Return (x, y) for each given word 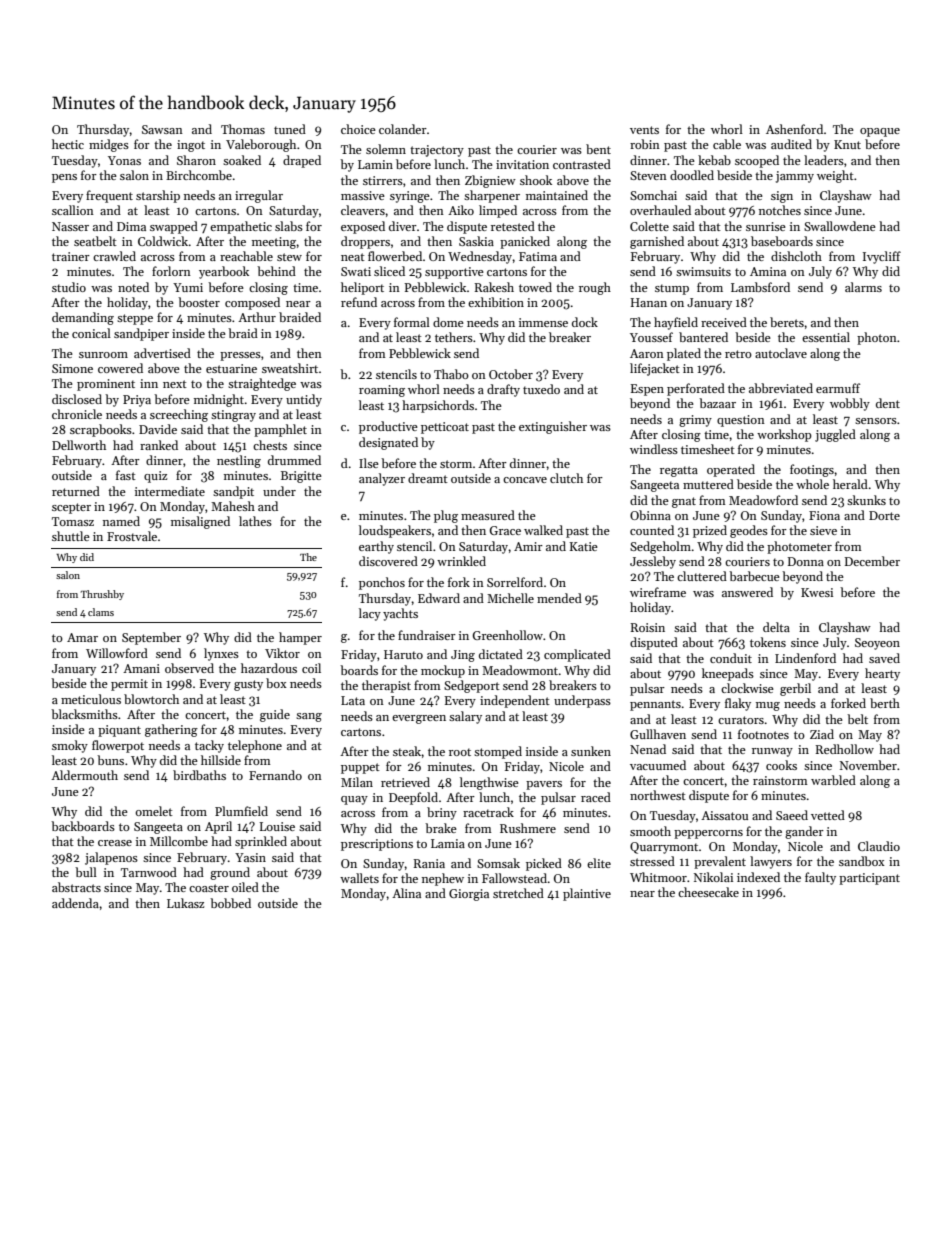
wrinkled (461, 561)
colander (403, 129)
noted (133, 287)
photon (877, 338)
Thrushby (102, 595)
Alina (406, 893)
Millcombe (179, 841)
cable (727, 144)
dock (585, 322)
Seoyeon (877, 644)
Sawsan (162, 129)
